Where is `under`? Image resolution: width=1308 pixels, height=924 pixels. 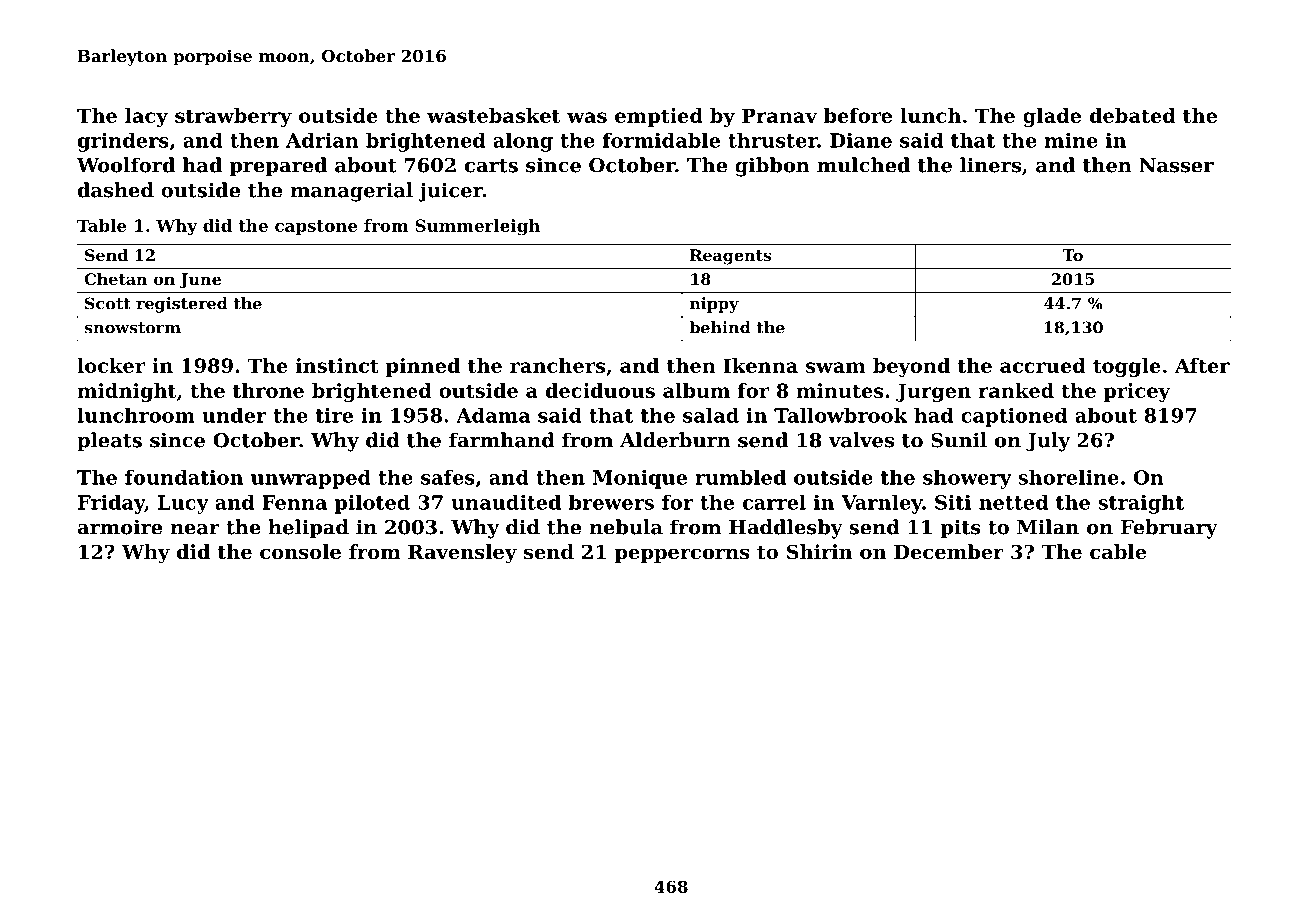
under is located at coordinates (234, 415).
